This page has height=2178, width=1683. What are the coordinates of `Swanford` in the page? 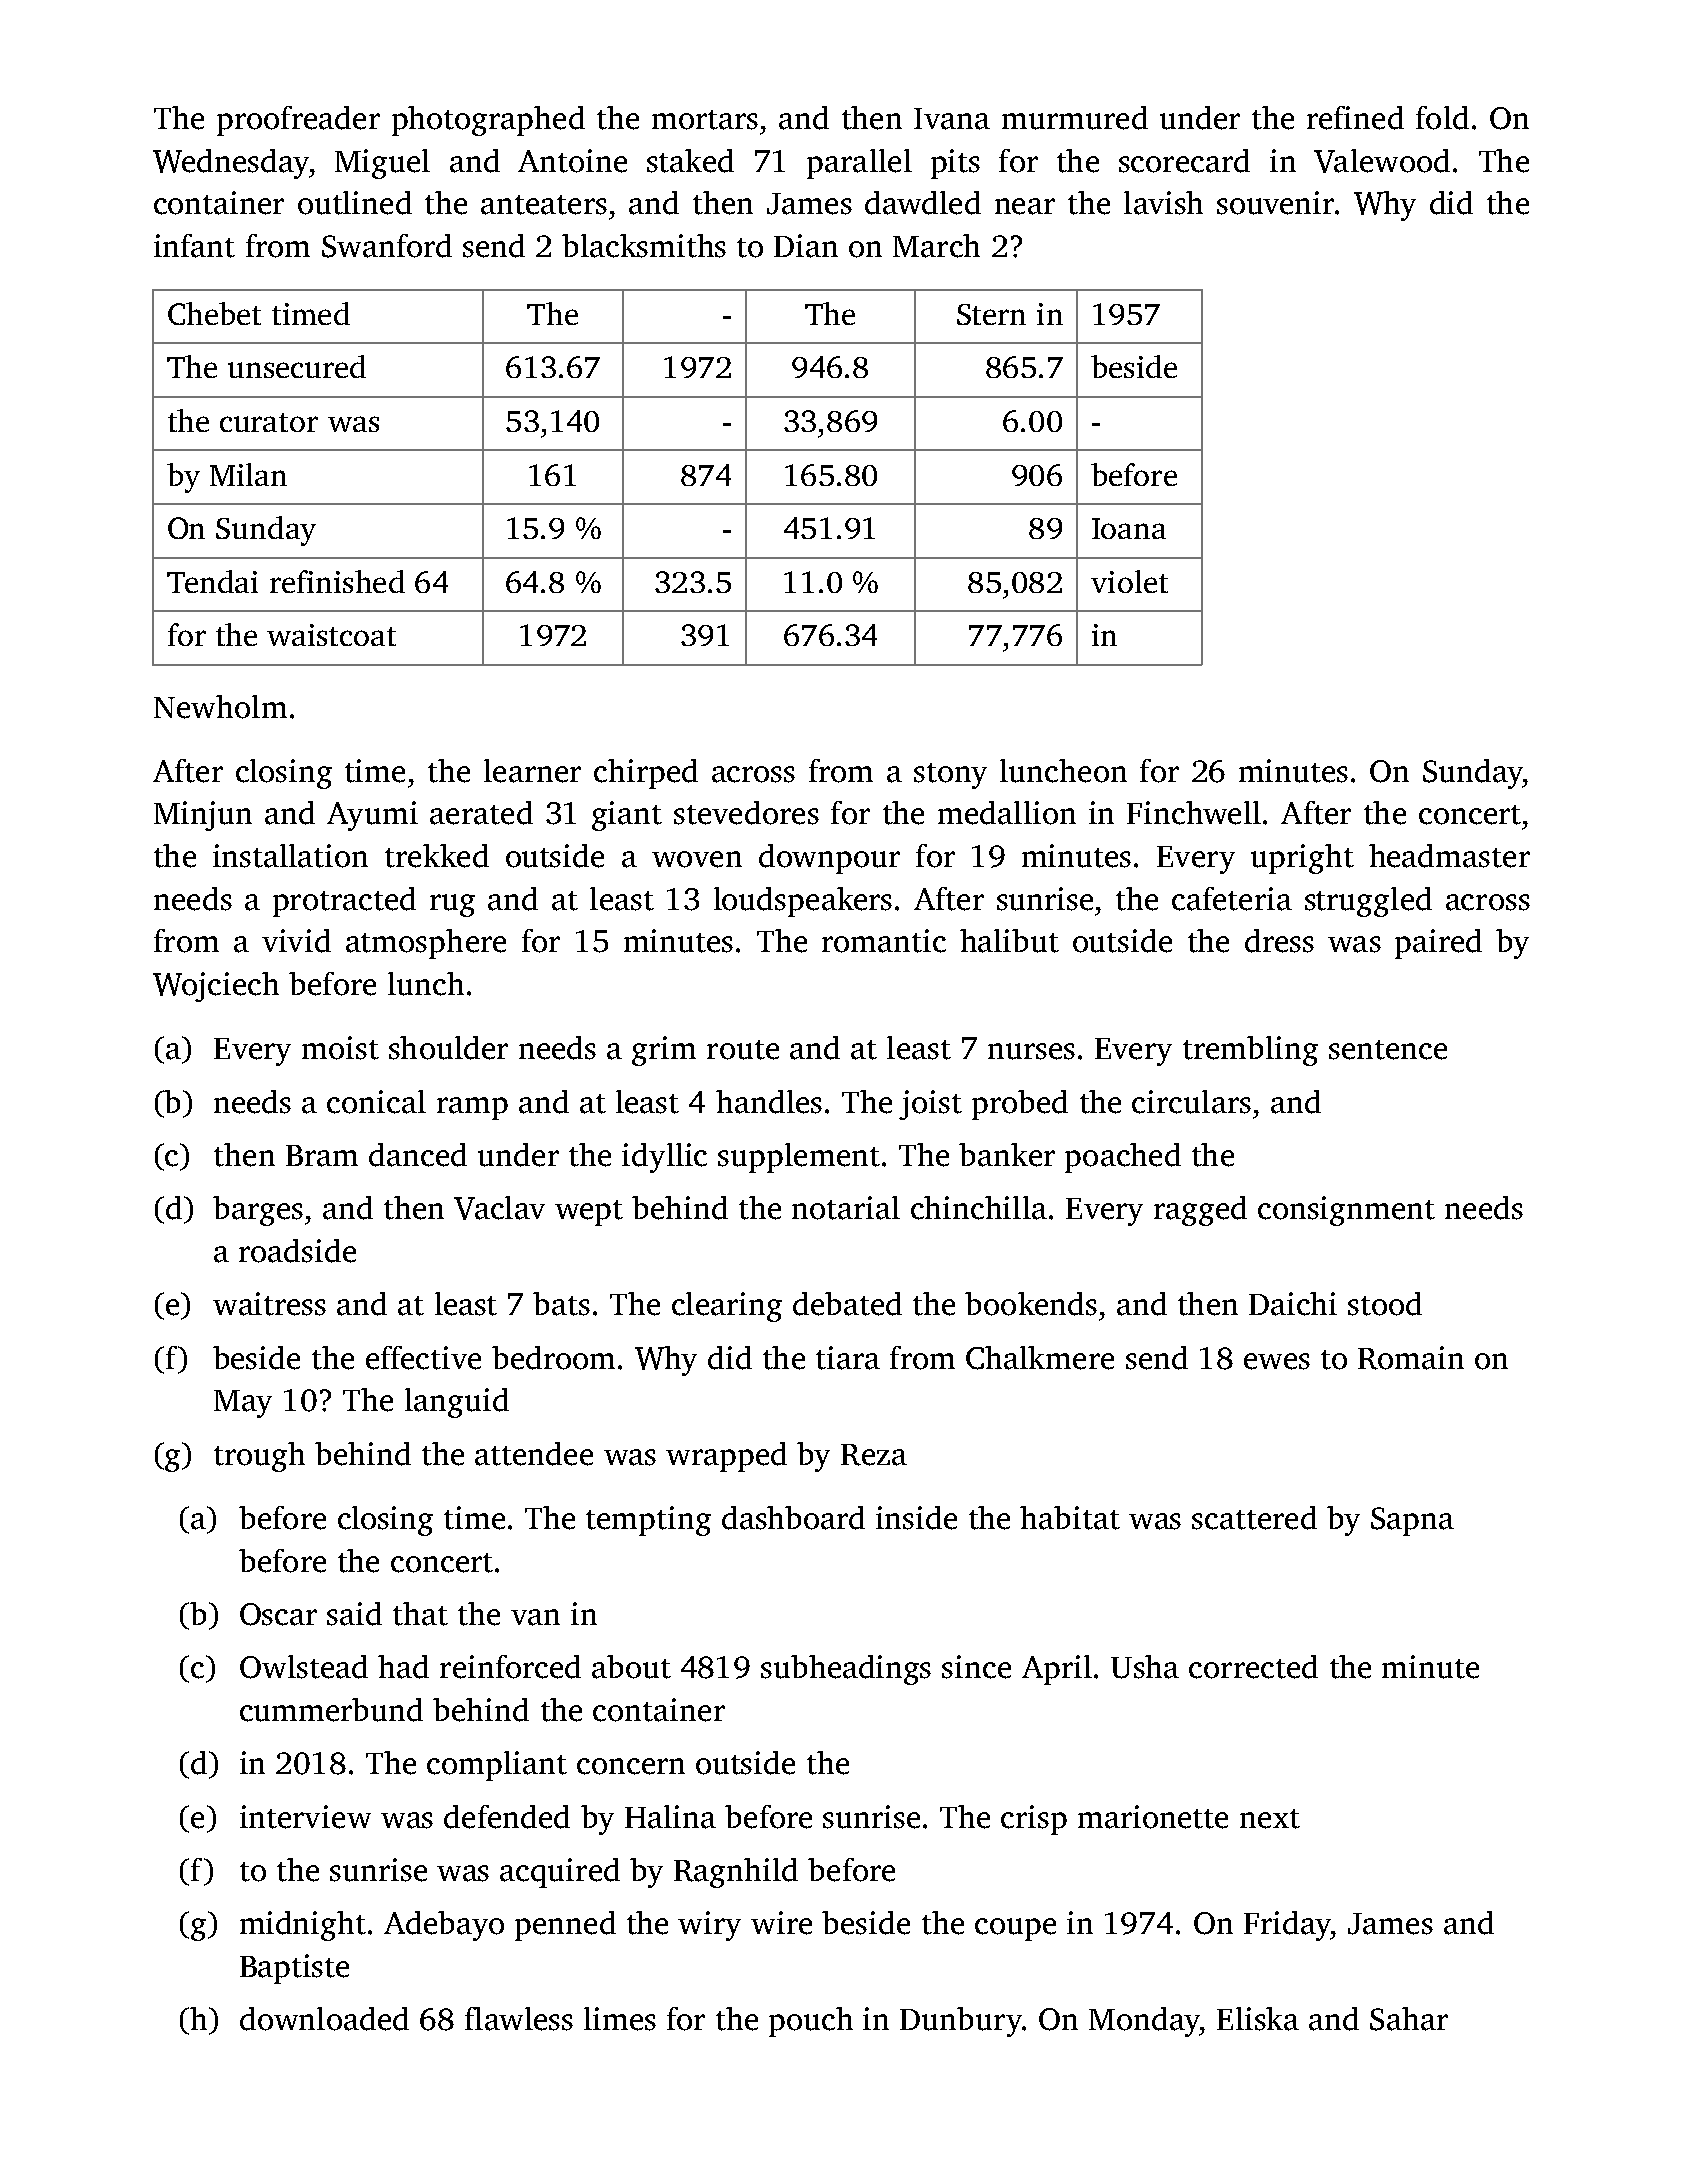 It's located at (387, 246).
